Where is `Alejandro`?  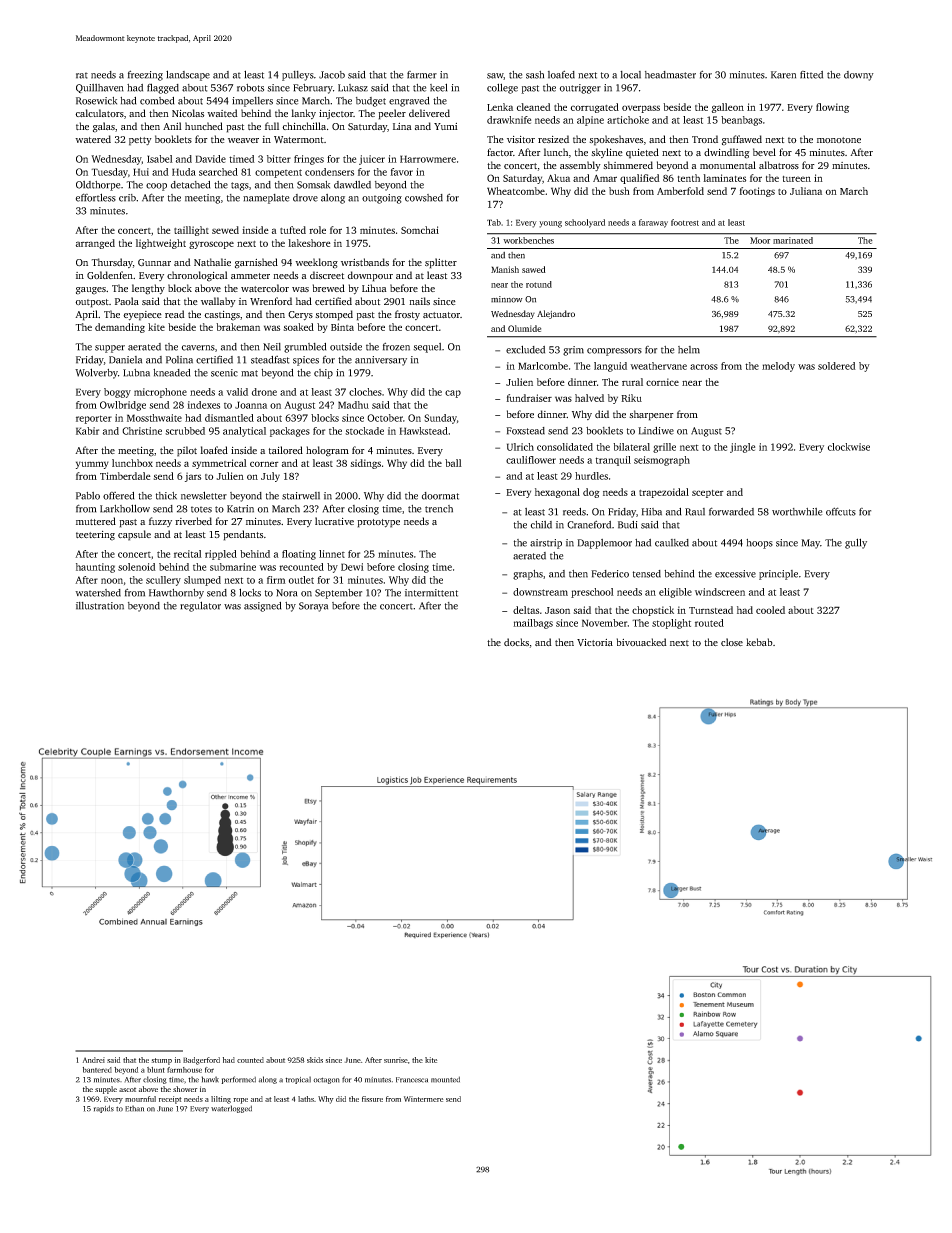
Alejandro is located at coordinates (556, 314).
